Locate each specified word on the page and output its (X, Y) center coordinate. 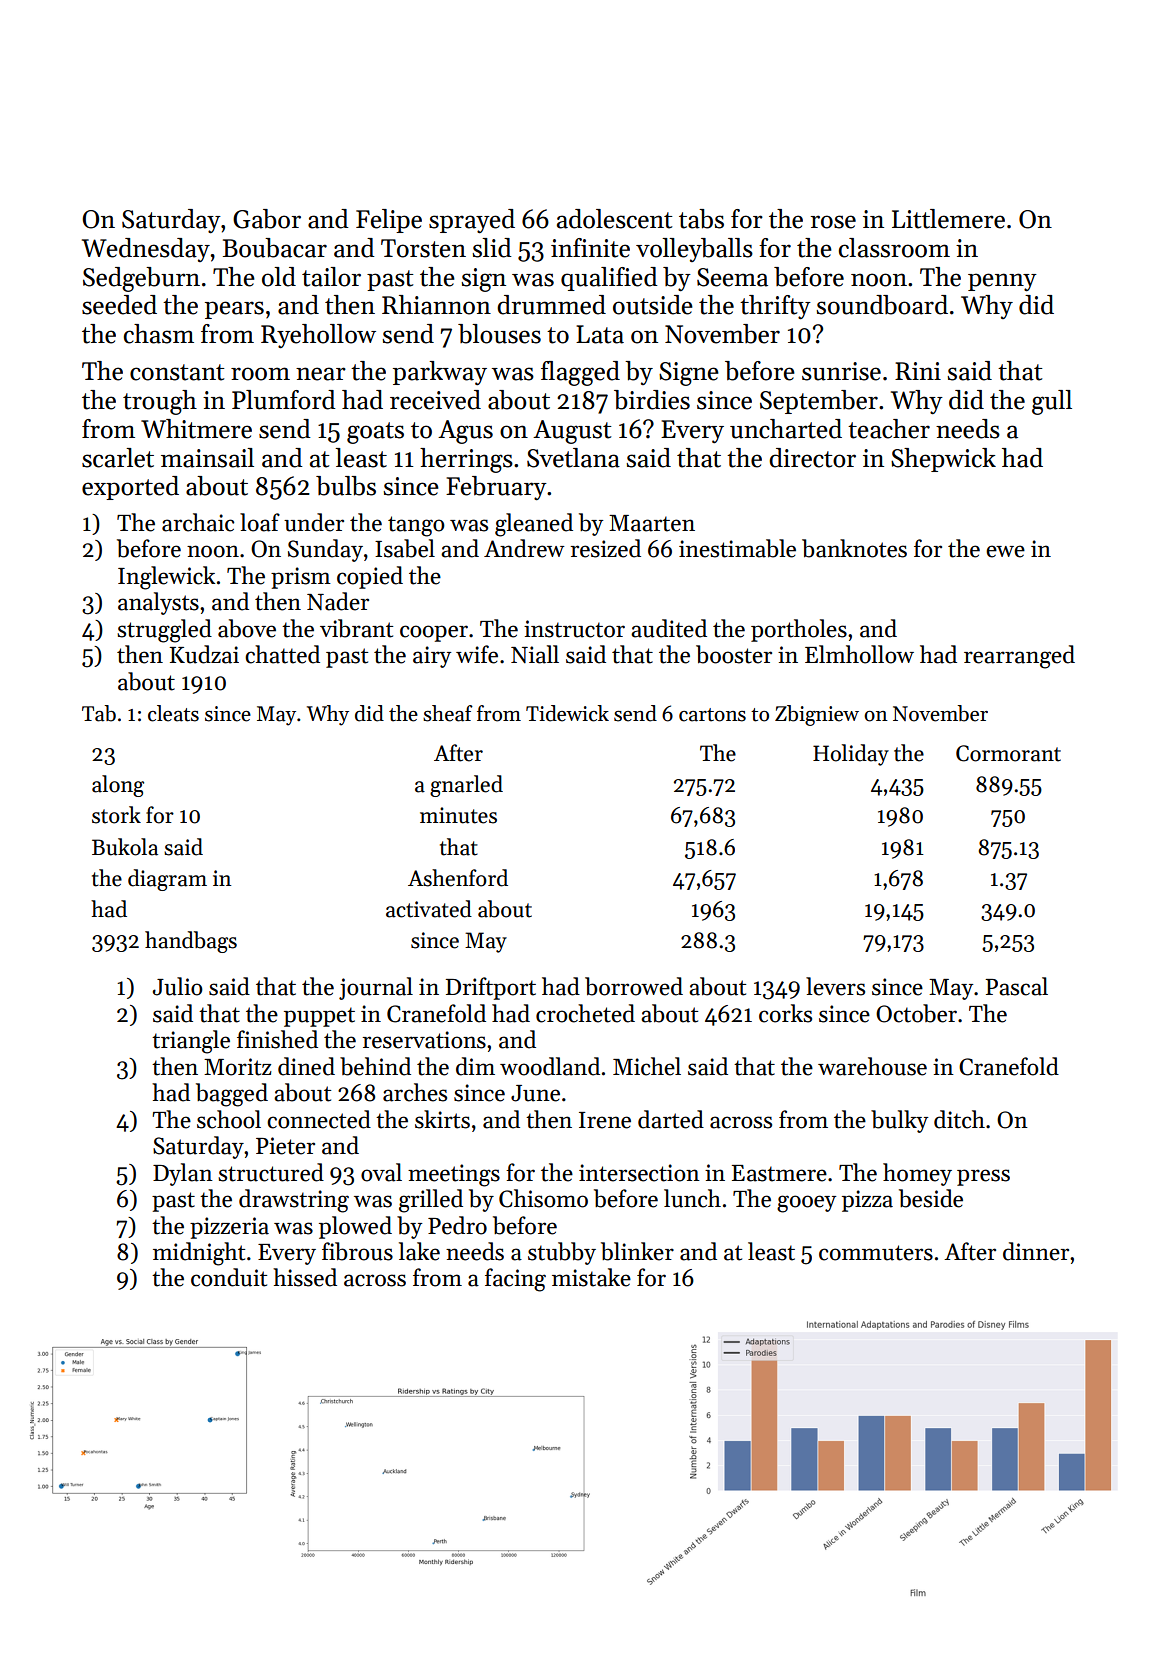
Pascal (1016, 986)
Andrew (524, 548)
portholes (799, 630)
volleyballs (694, 250)
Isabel (405, 548)
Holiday (851, 755)
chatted (282, 654)
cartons (712, 715)
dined (306, 1066)
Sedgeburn (141, 279)
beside (931, 1198)
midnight (199, 1254)
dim (475, 1066)
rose (833, 222)
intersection (639, 1173)
